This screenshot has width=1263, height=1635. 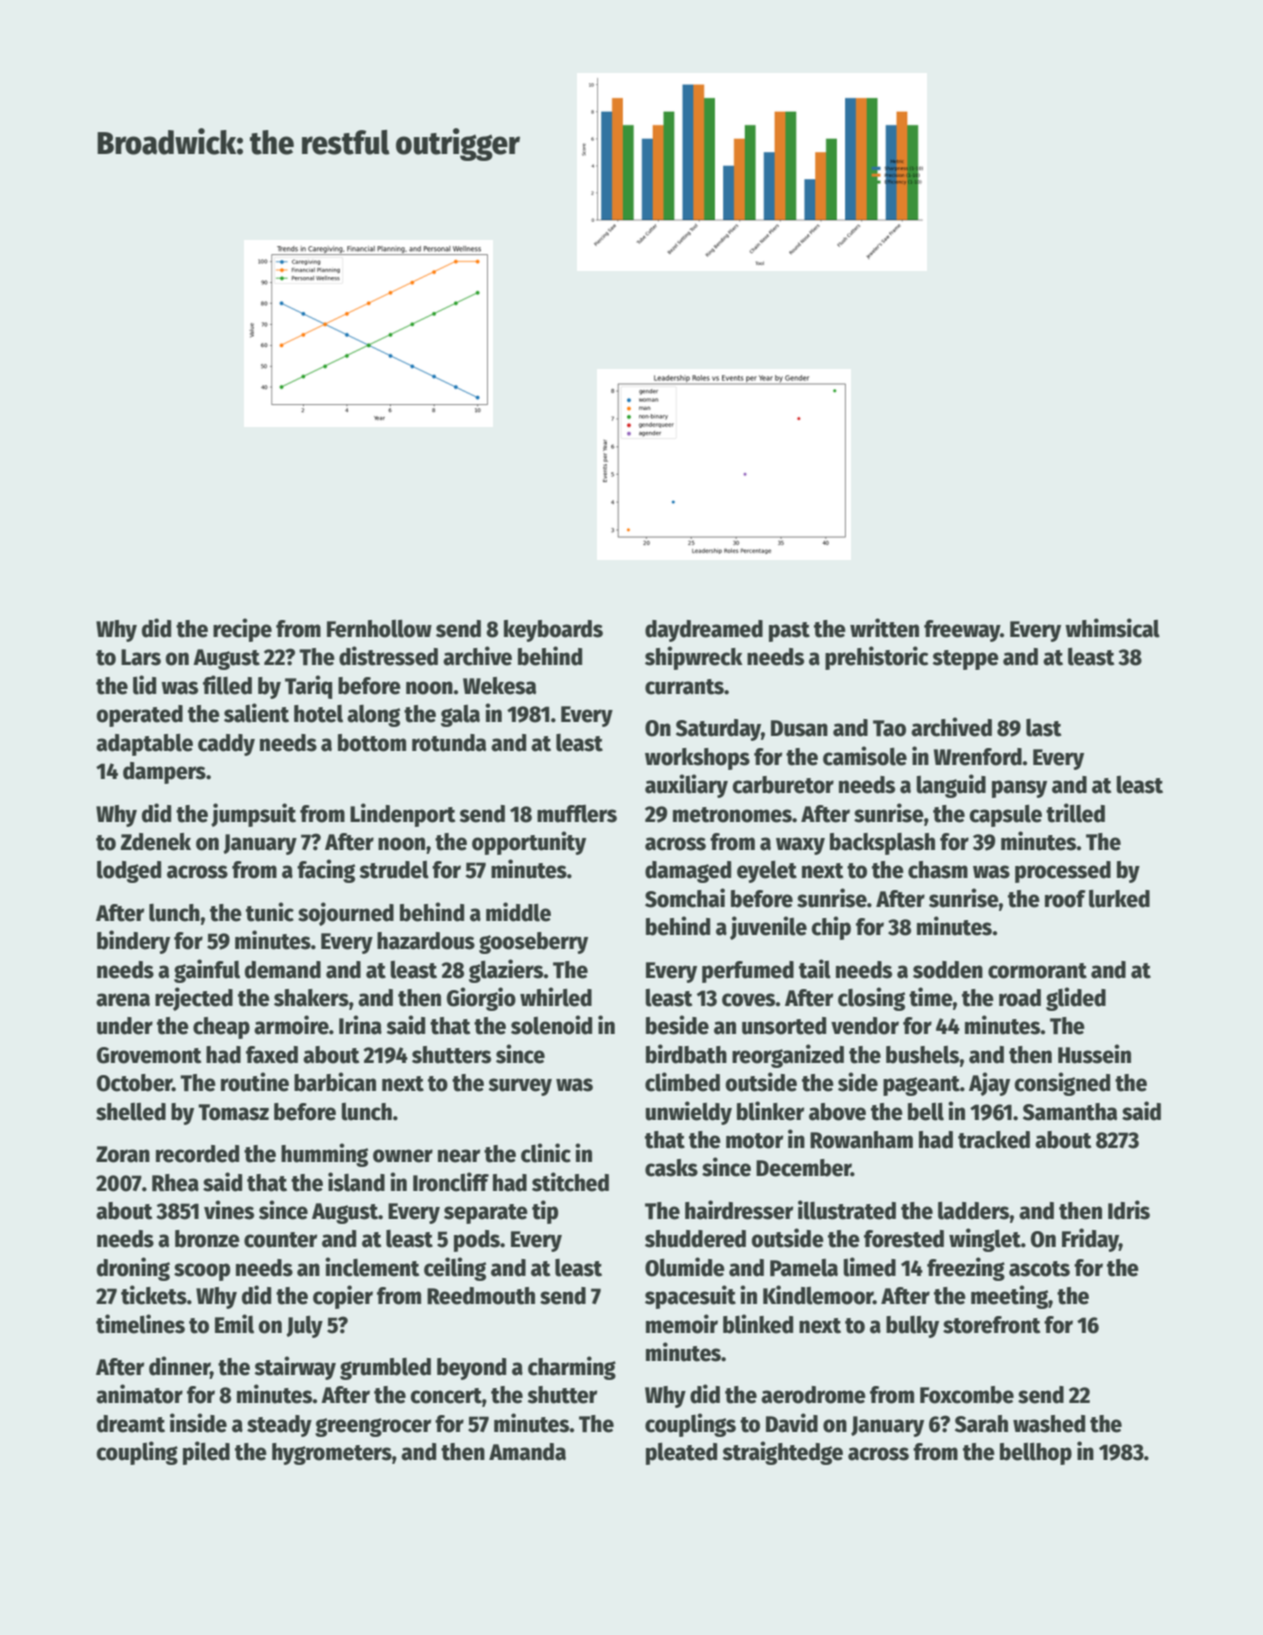 I want to click on recipe, so click(x=242, y=630).
